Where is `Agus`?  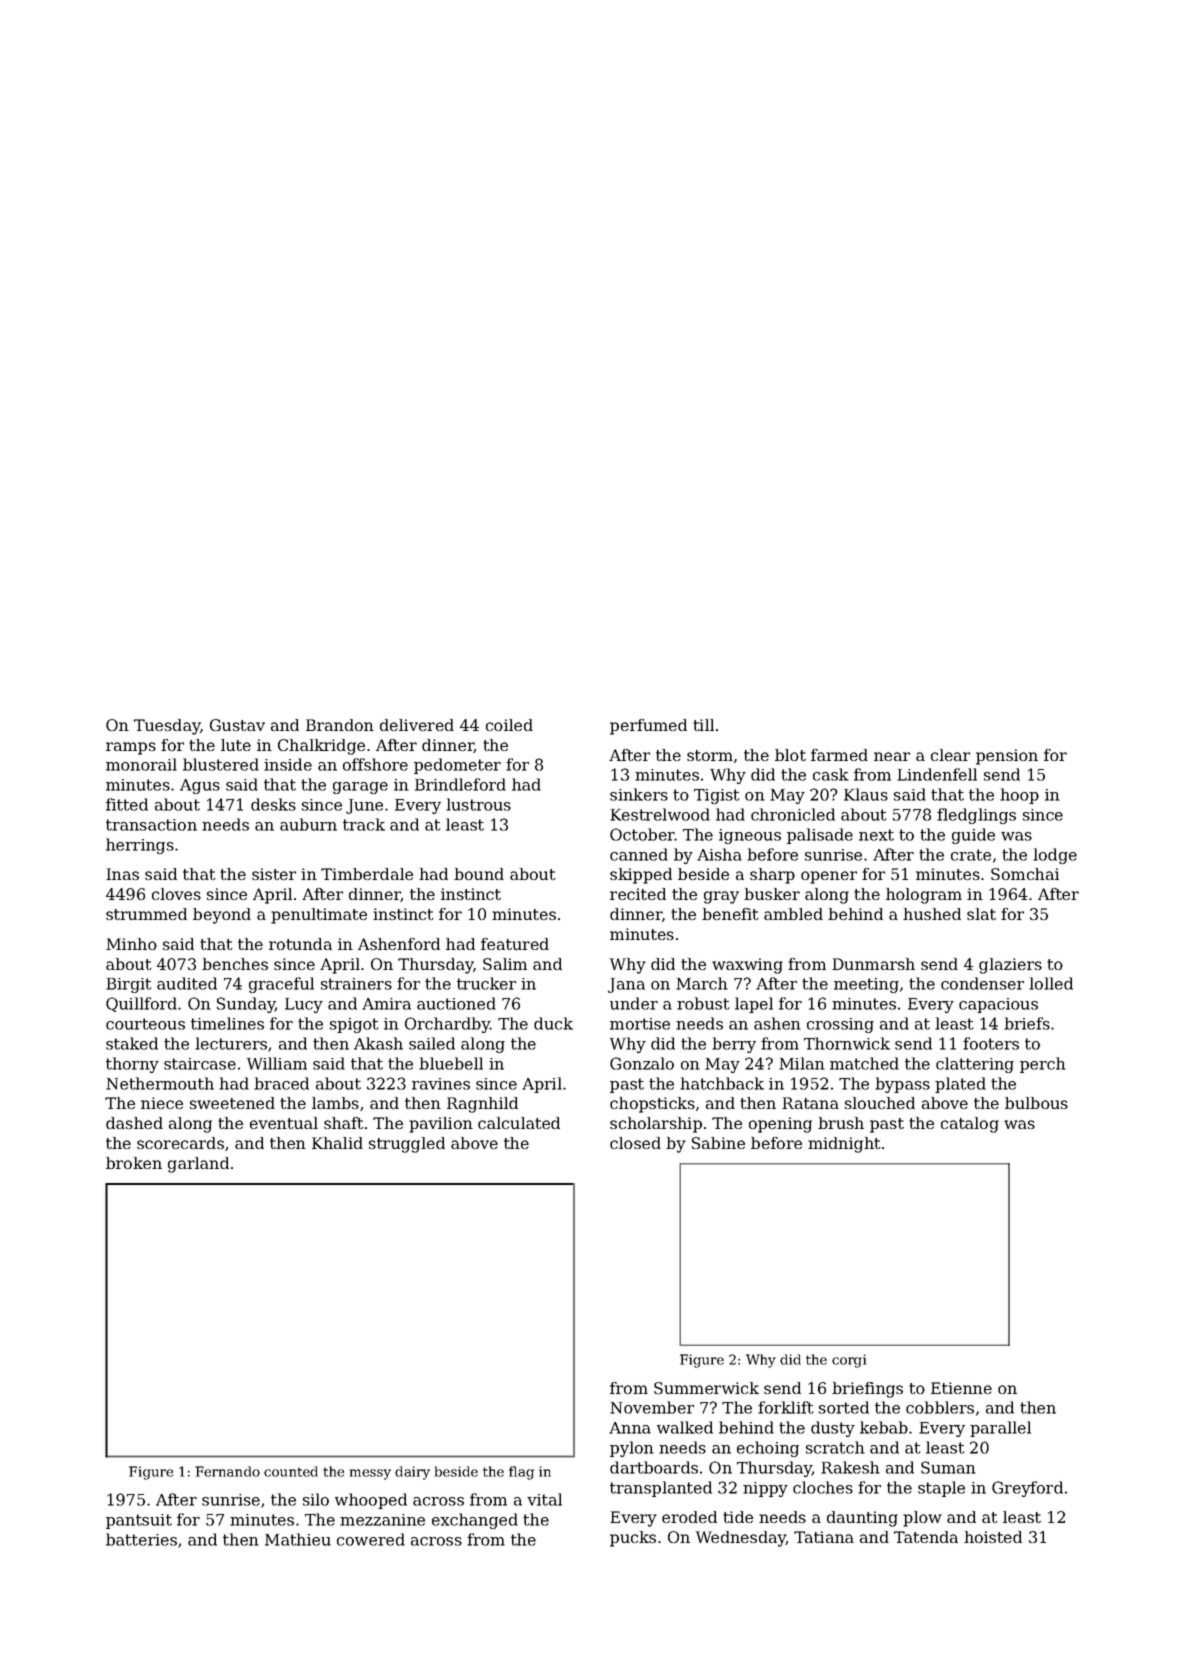 Agus is located at coordinates (200, 786).
